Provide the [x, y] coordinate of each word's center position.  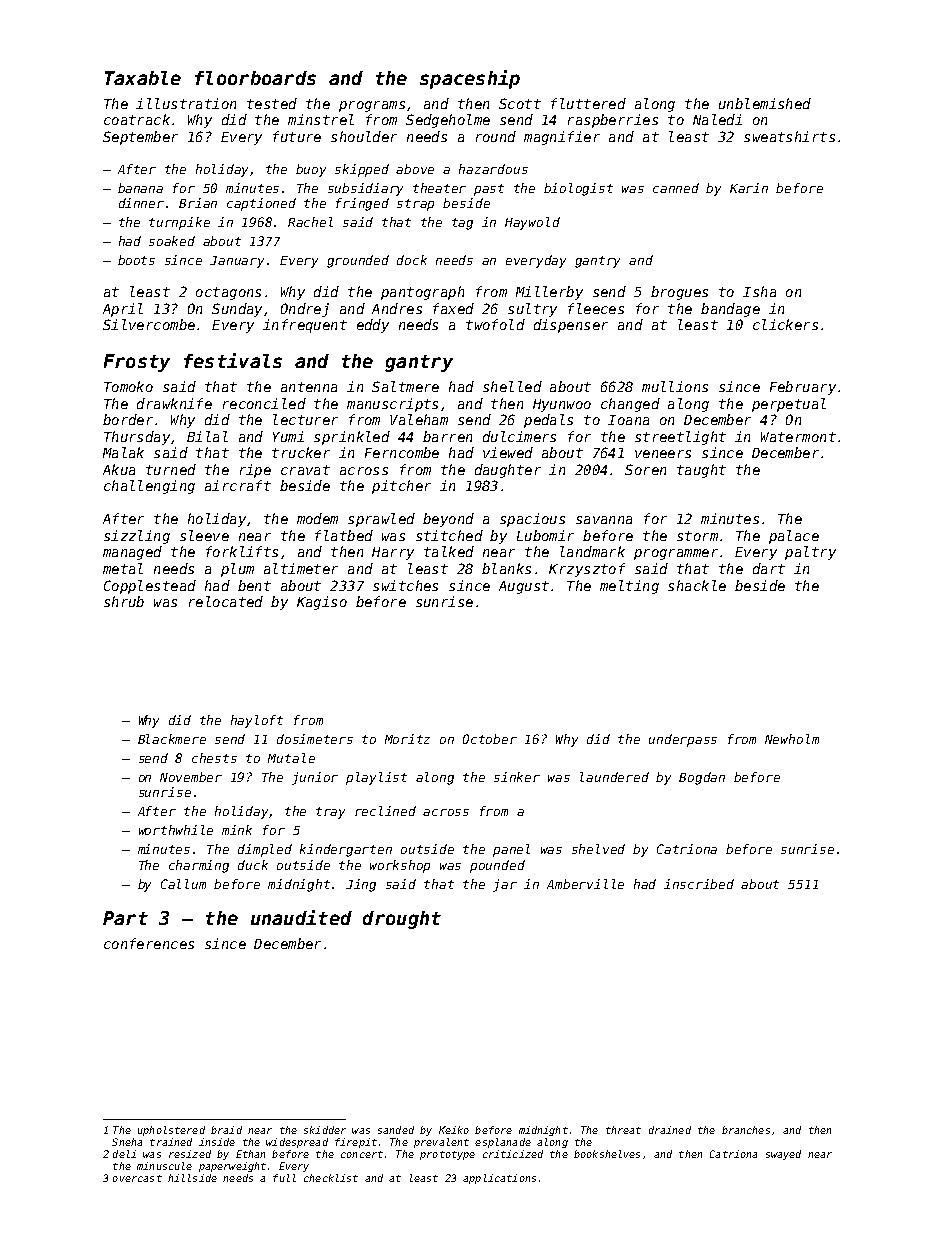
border [128, 419]
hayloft [257, 721]
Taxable [143, 78]
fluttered [588, 103]
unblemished [765, 103]
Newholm [792, 739]
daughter [508, 471]
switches [405, 585]
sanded [396, 1130]
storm [697, 536]
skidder [325, 1130]
